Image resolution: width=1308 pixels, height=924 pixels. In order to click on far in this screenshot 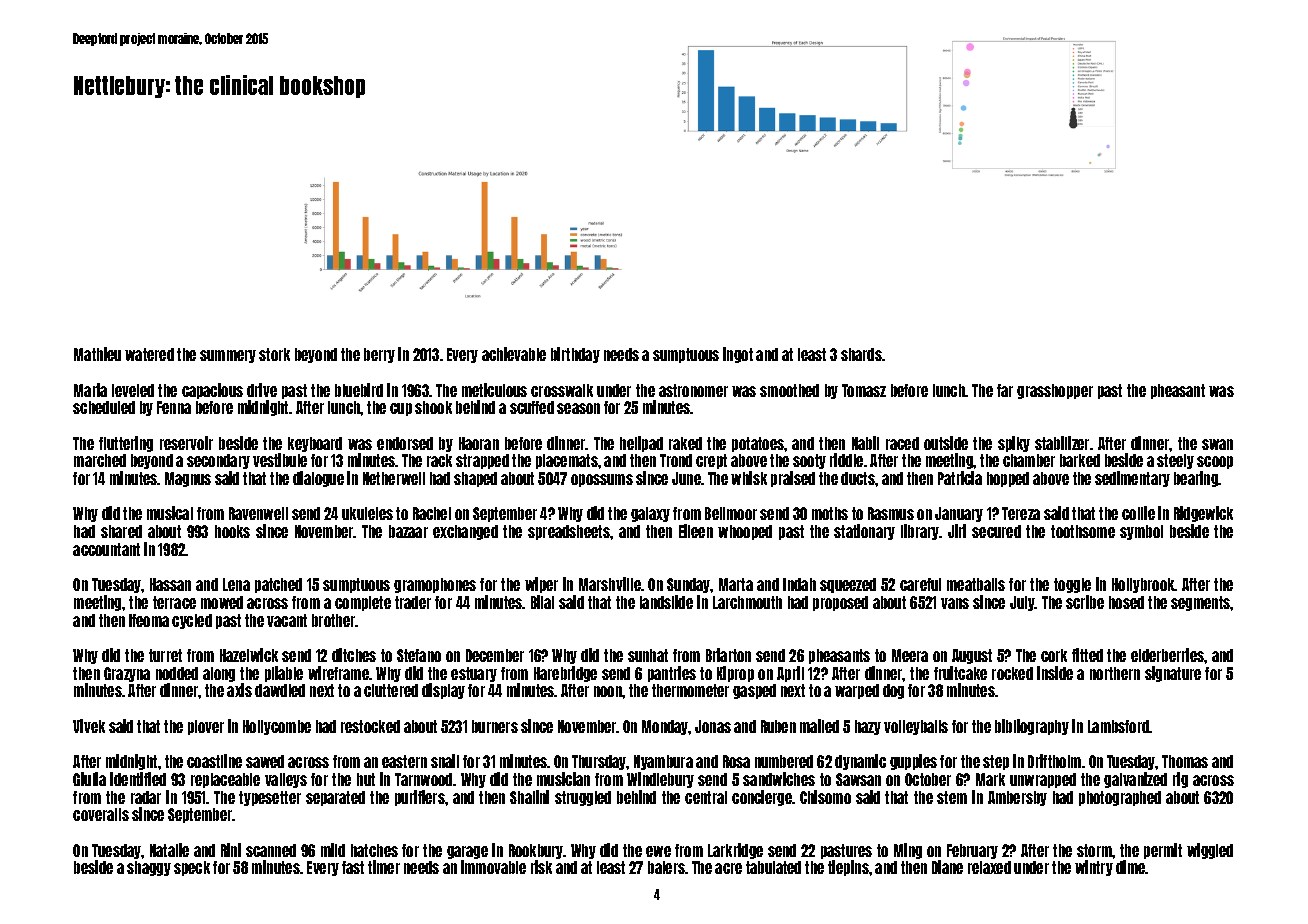, I will do `click(1005, 390)`.
